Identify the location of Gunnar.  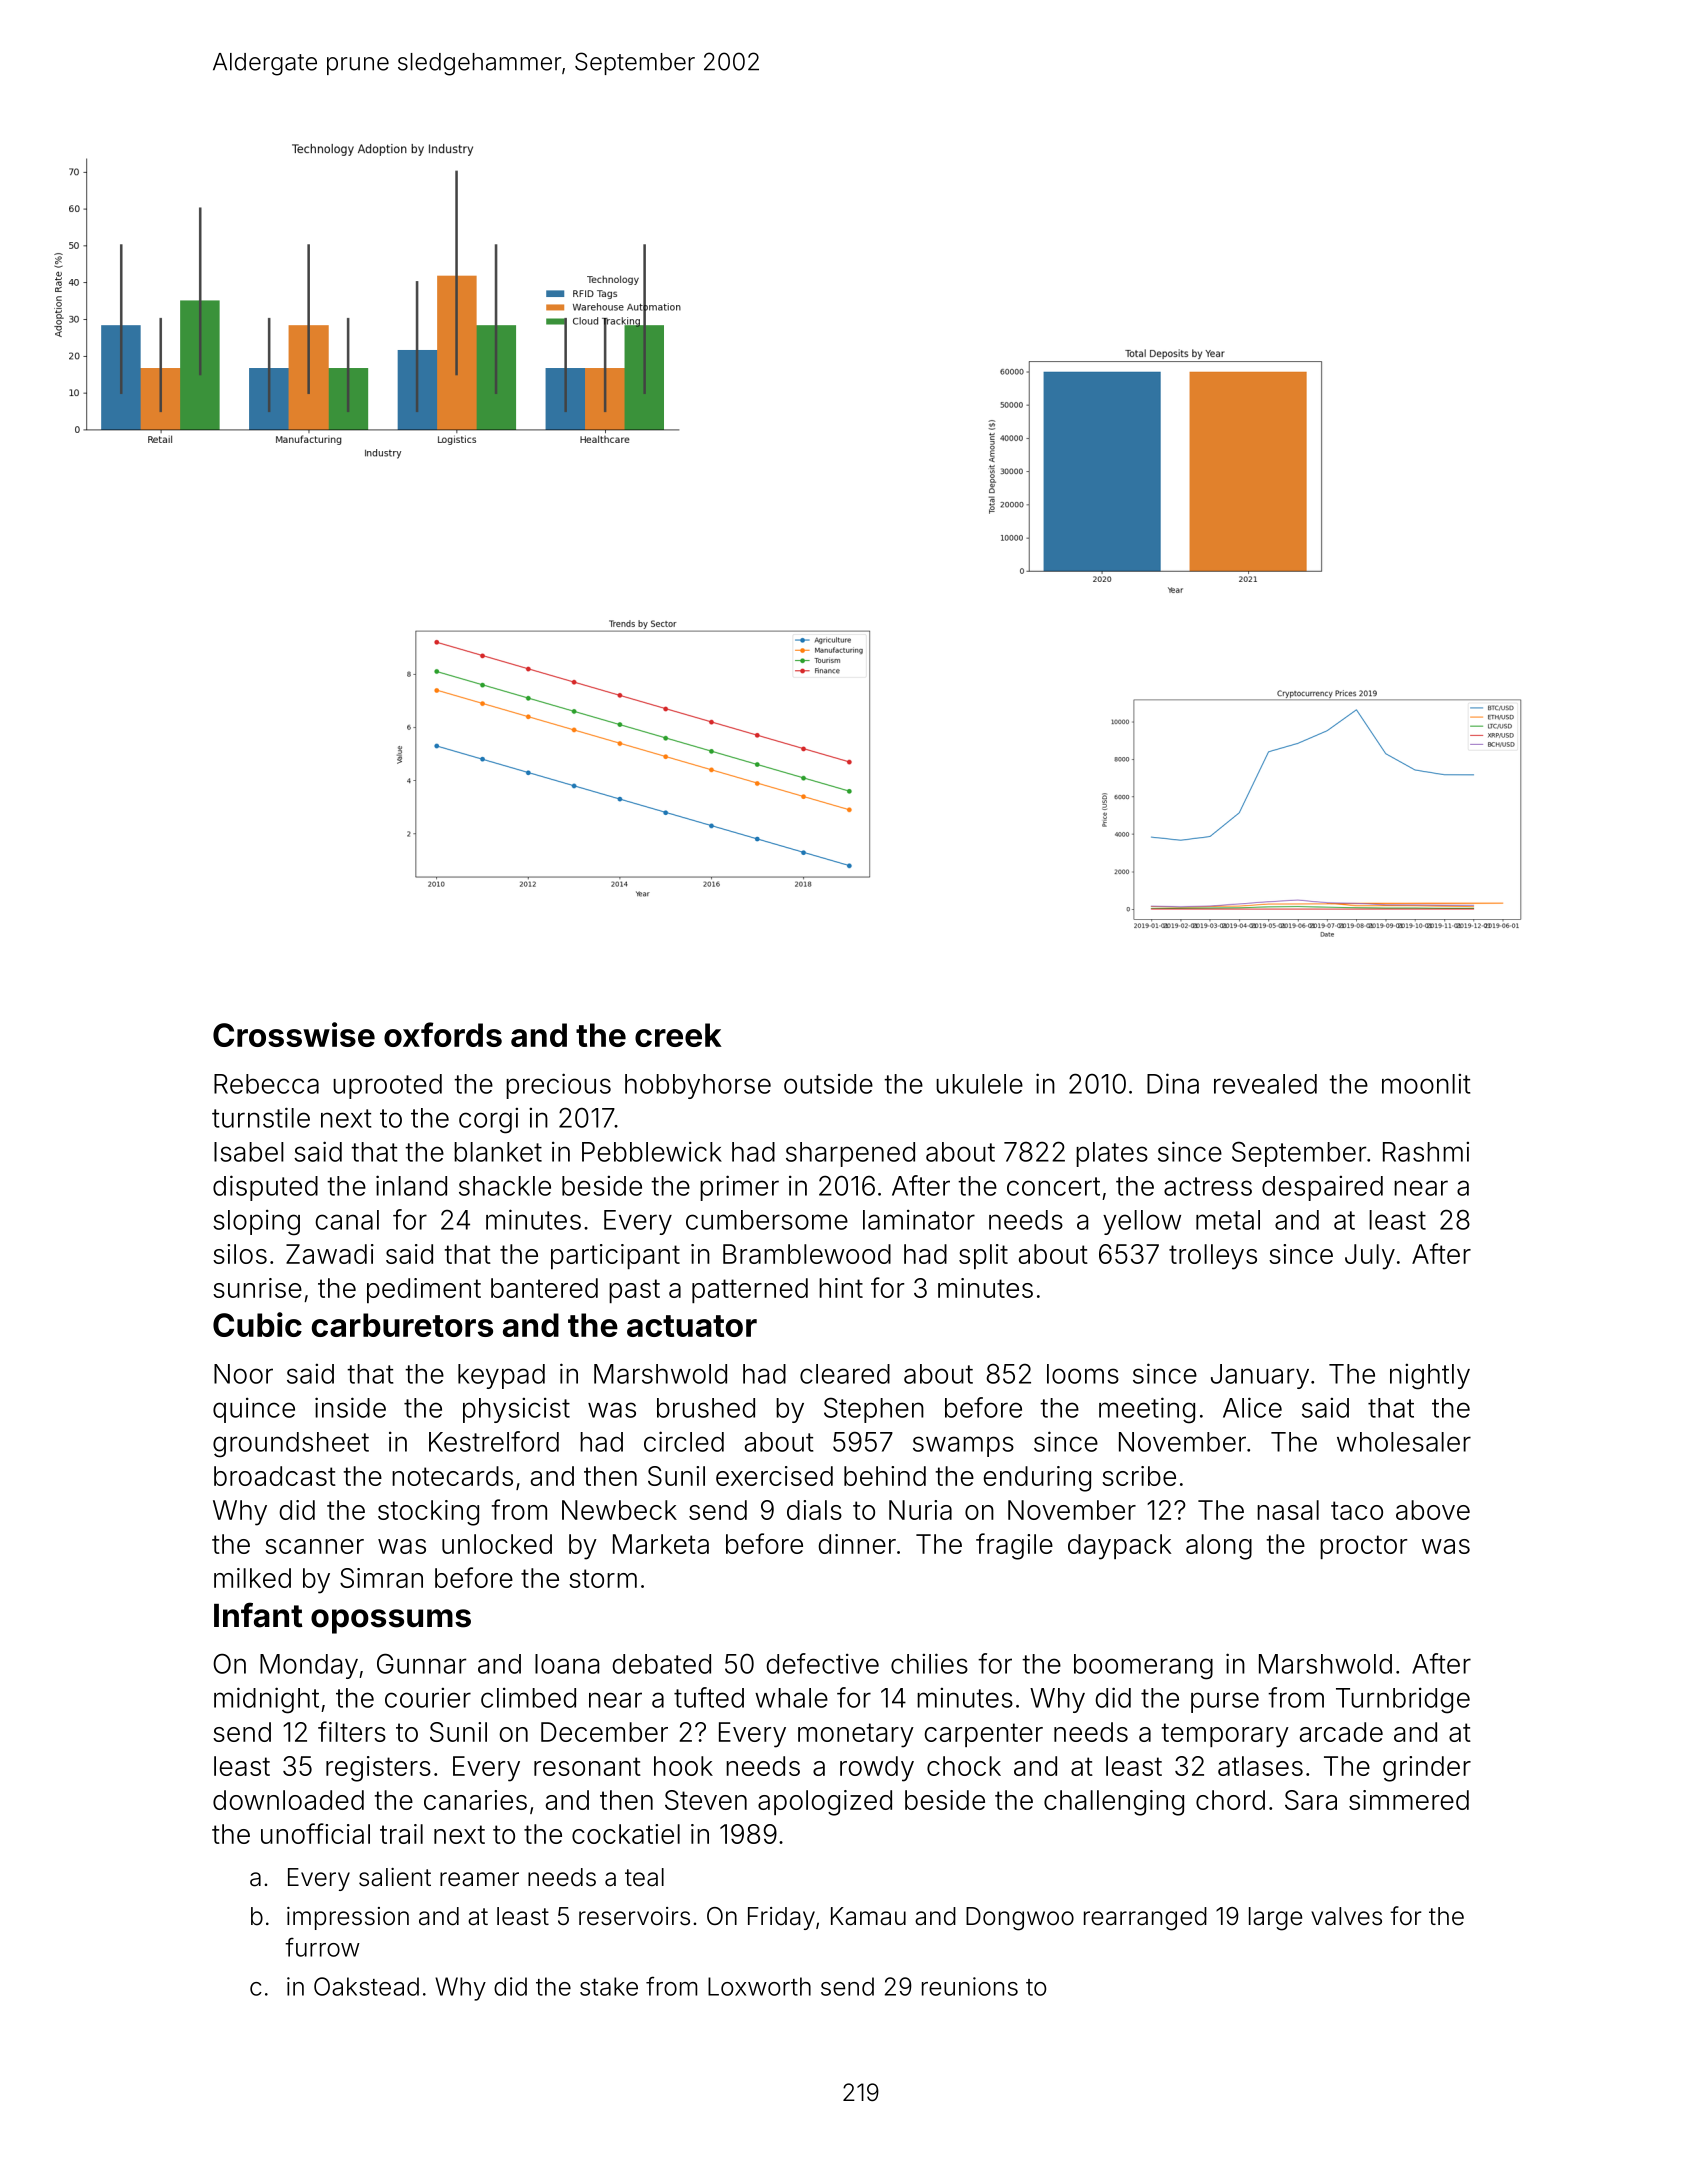
(421, 1663).
